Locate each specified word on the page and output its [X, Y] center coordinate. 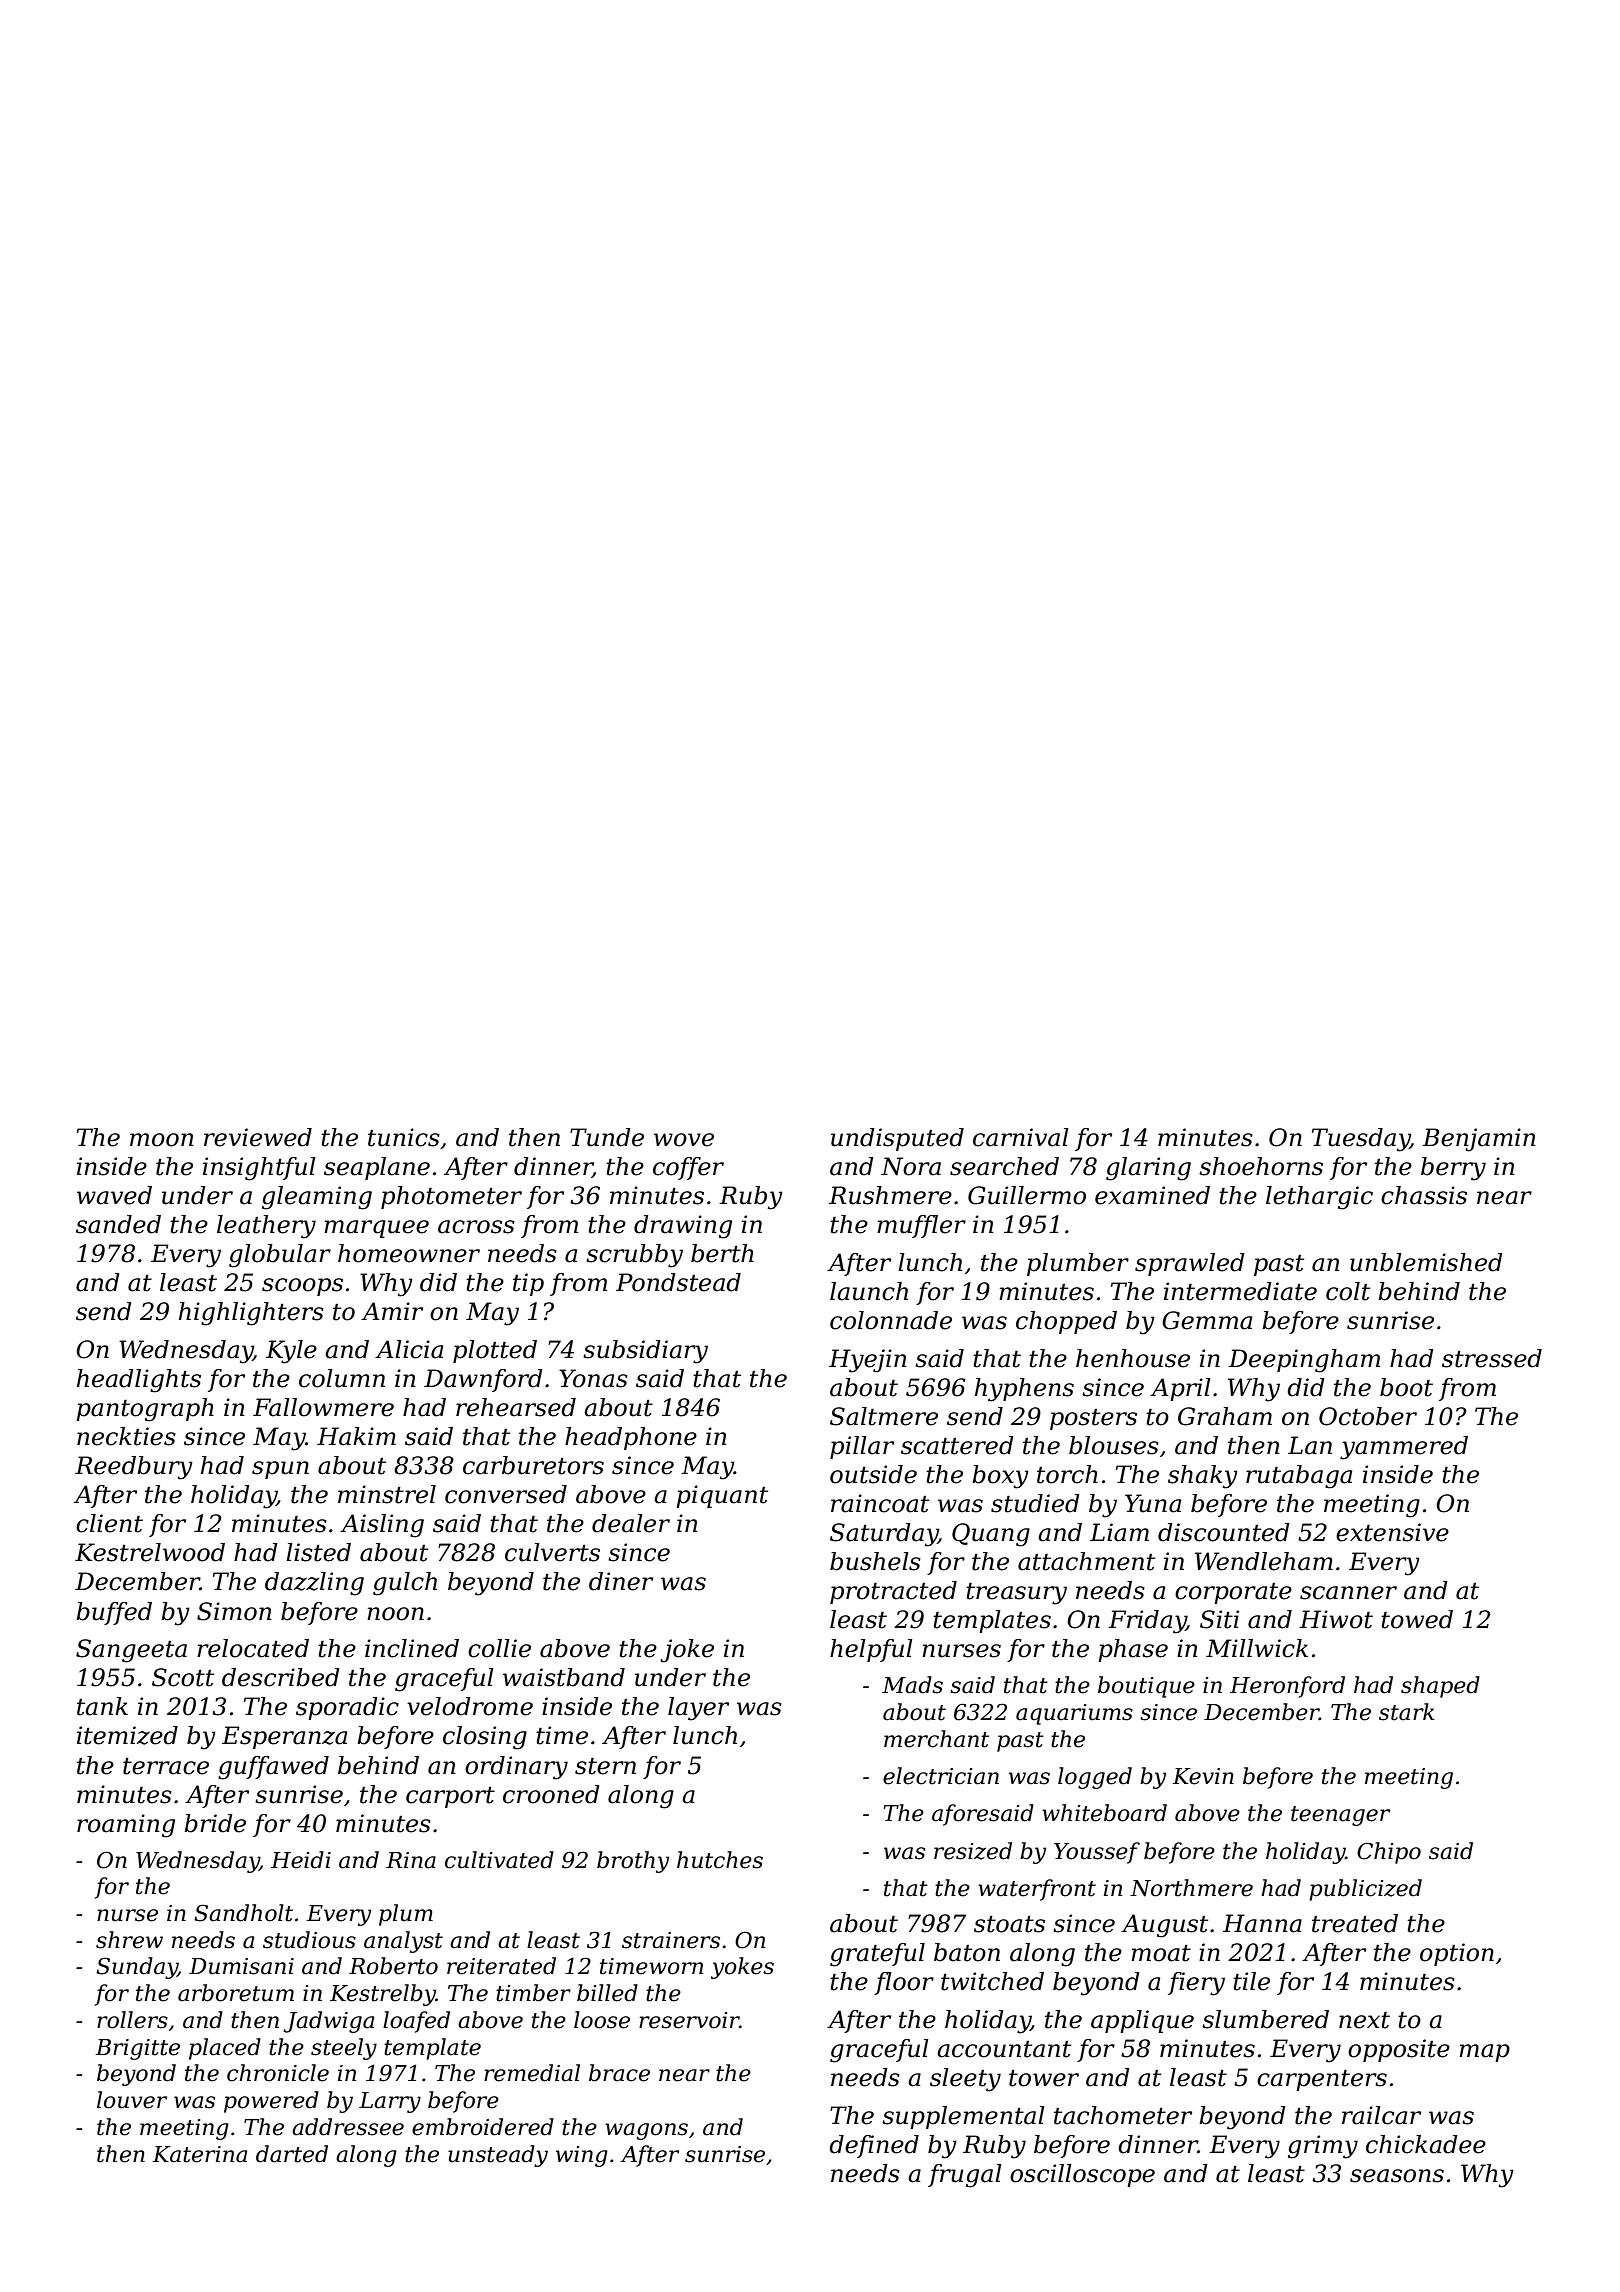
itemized [127, 1735]
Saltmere [884, 1416]
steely [344, 2049]
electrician [941, 1776]
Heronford [1287, 1687]
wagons [646, 2131]
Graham [1225, 1416]
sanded [118, 1224]
